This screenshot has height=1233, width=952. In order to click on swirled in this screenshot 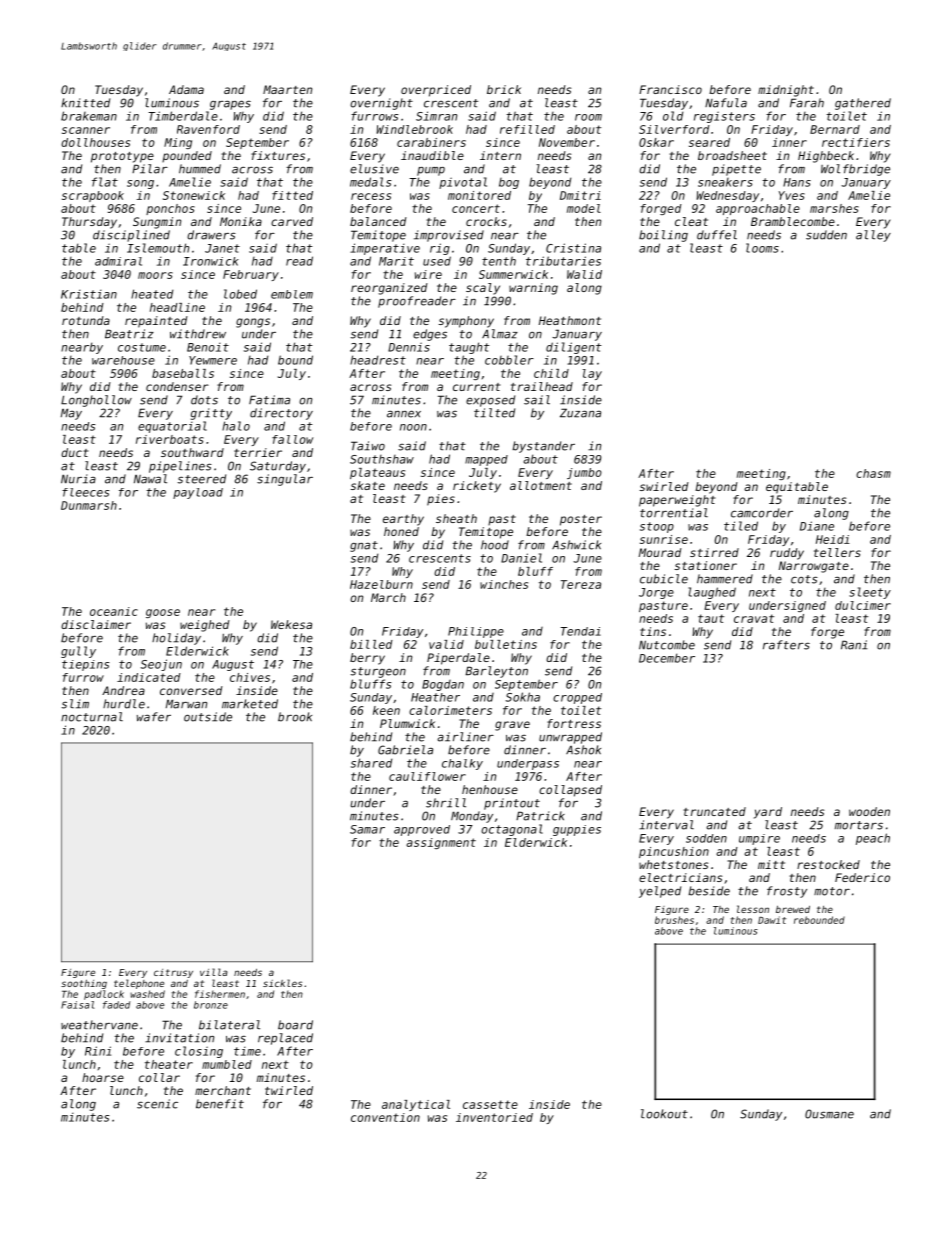, I will do `click(664, 486)`.
